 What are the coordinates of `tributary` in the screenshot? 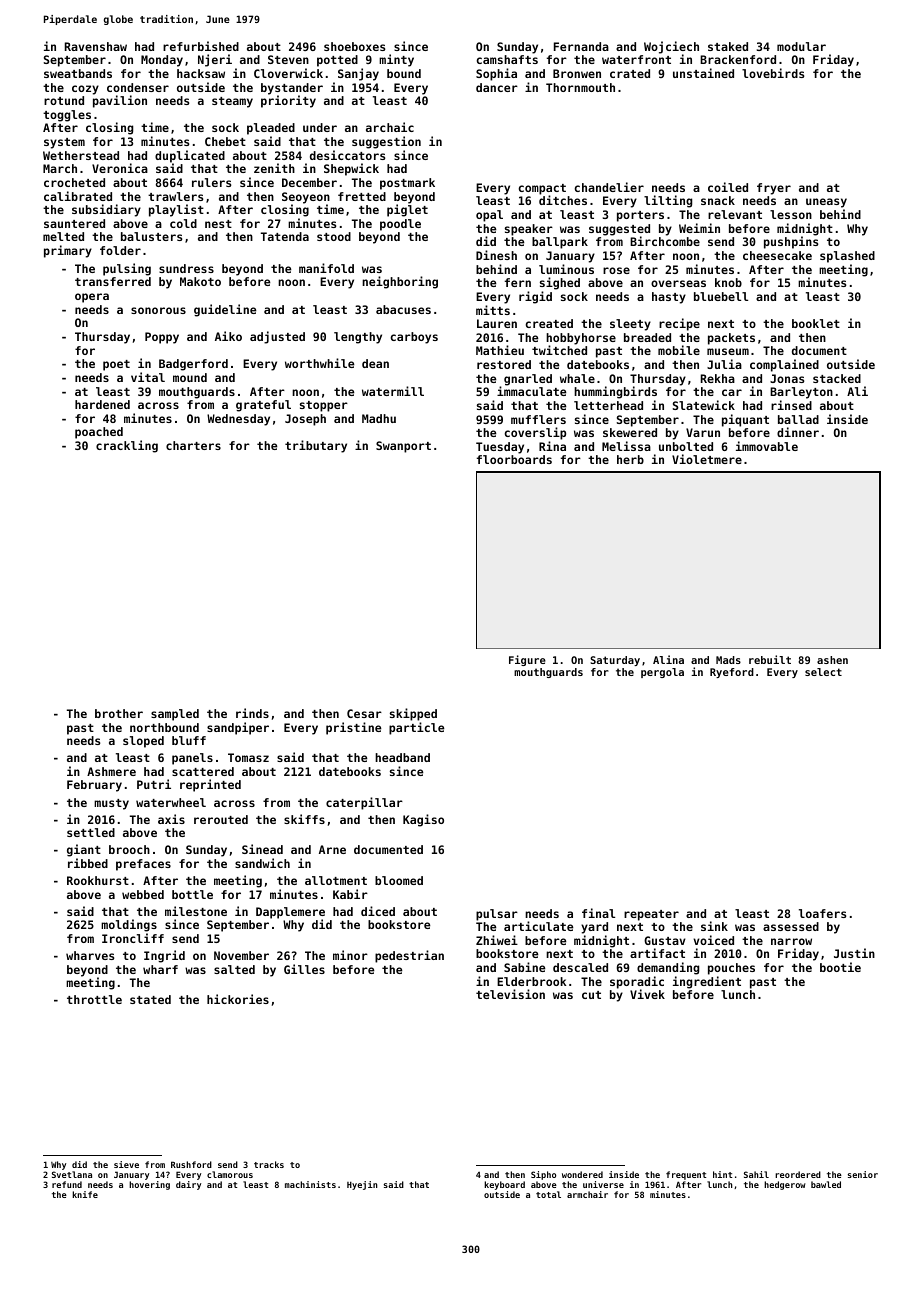 It's located at (316, 446).
